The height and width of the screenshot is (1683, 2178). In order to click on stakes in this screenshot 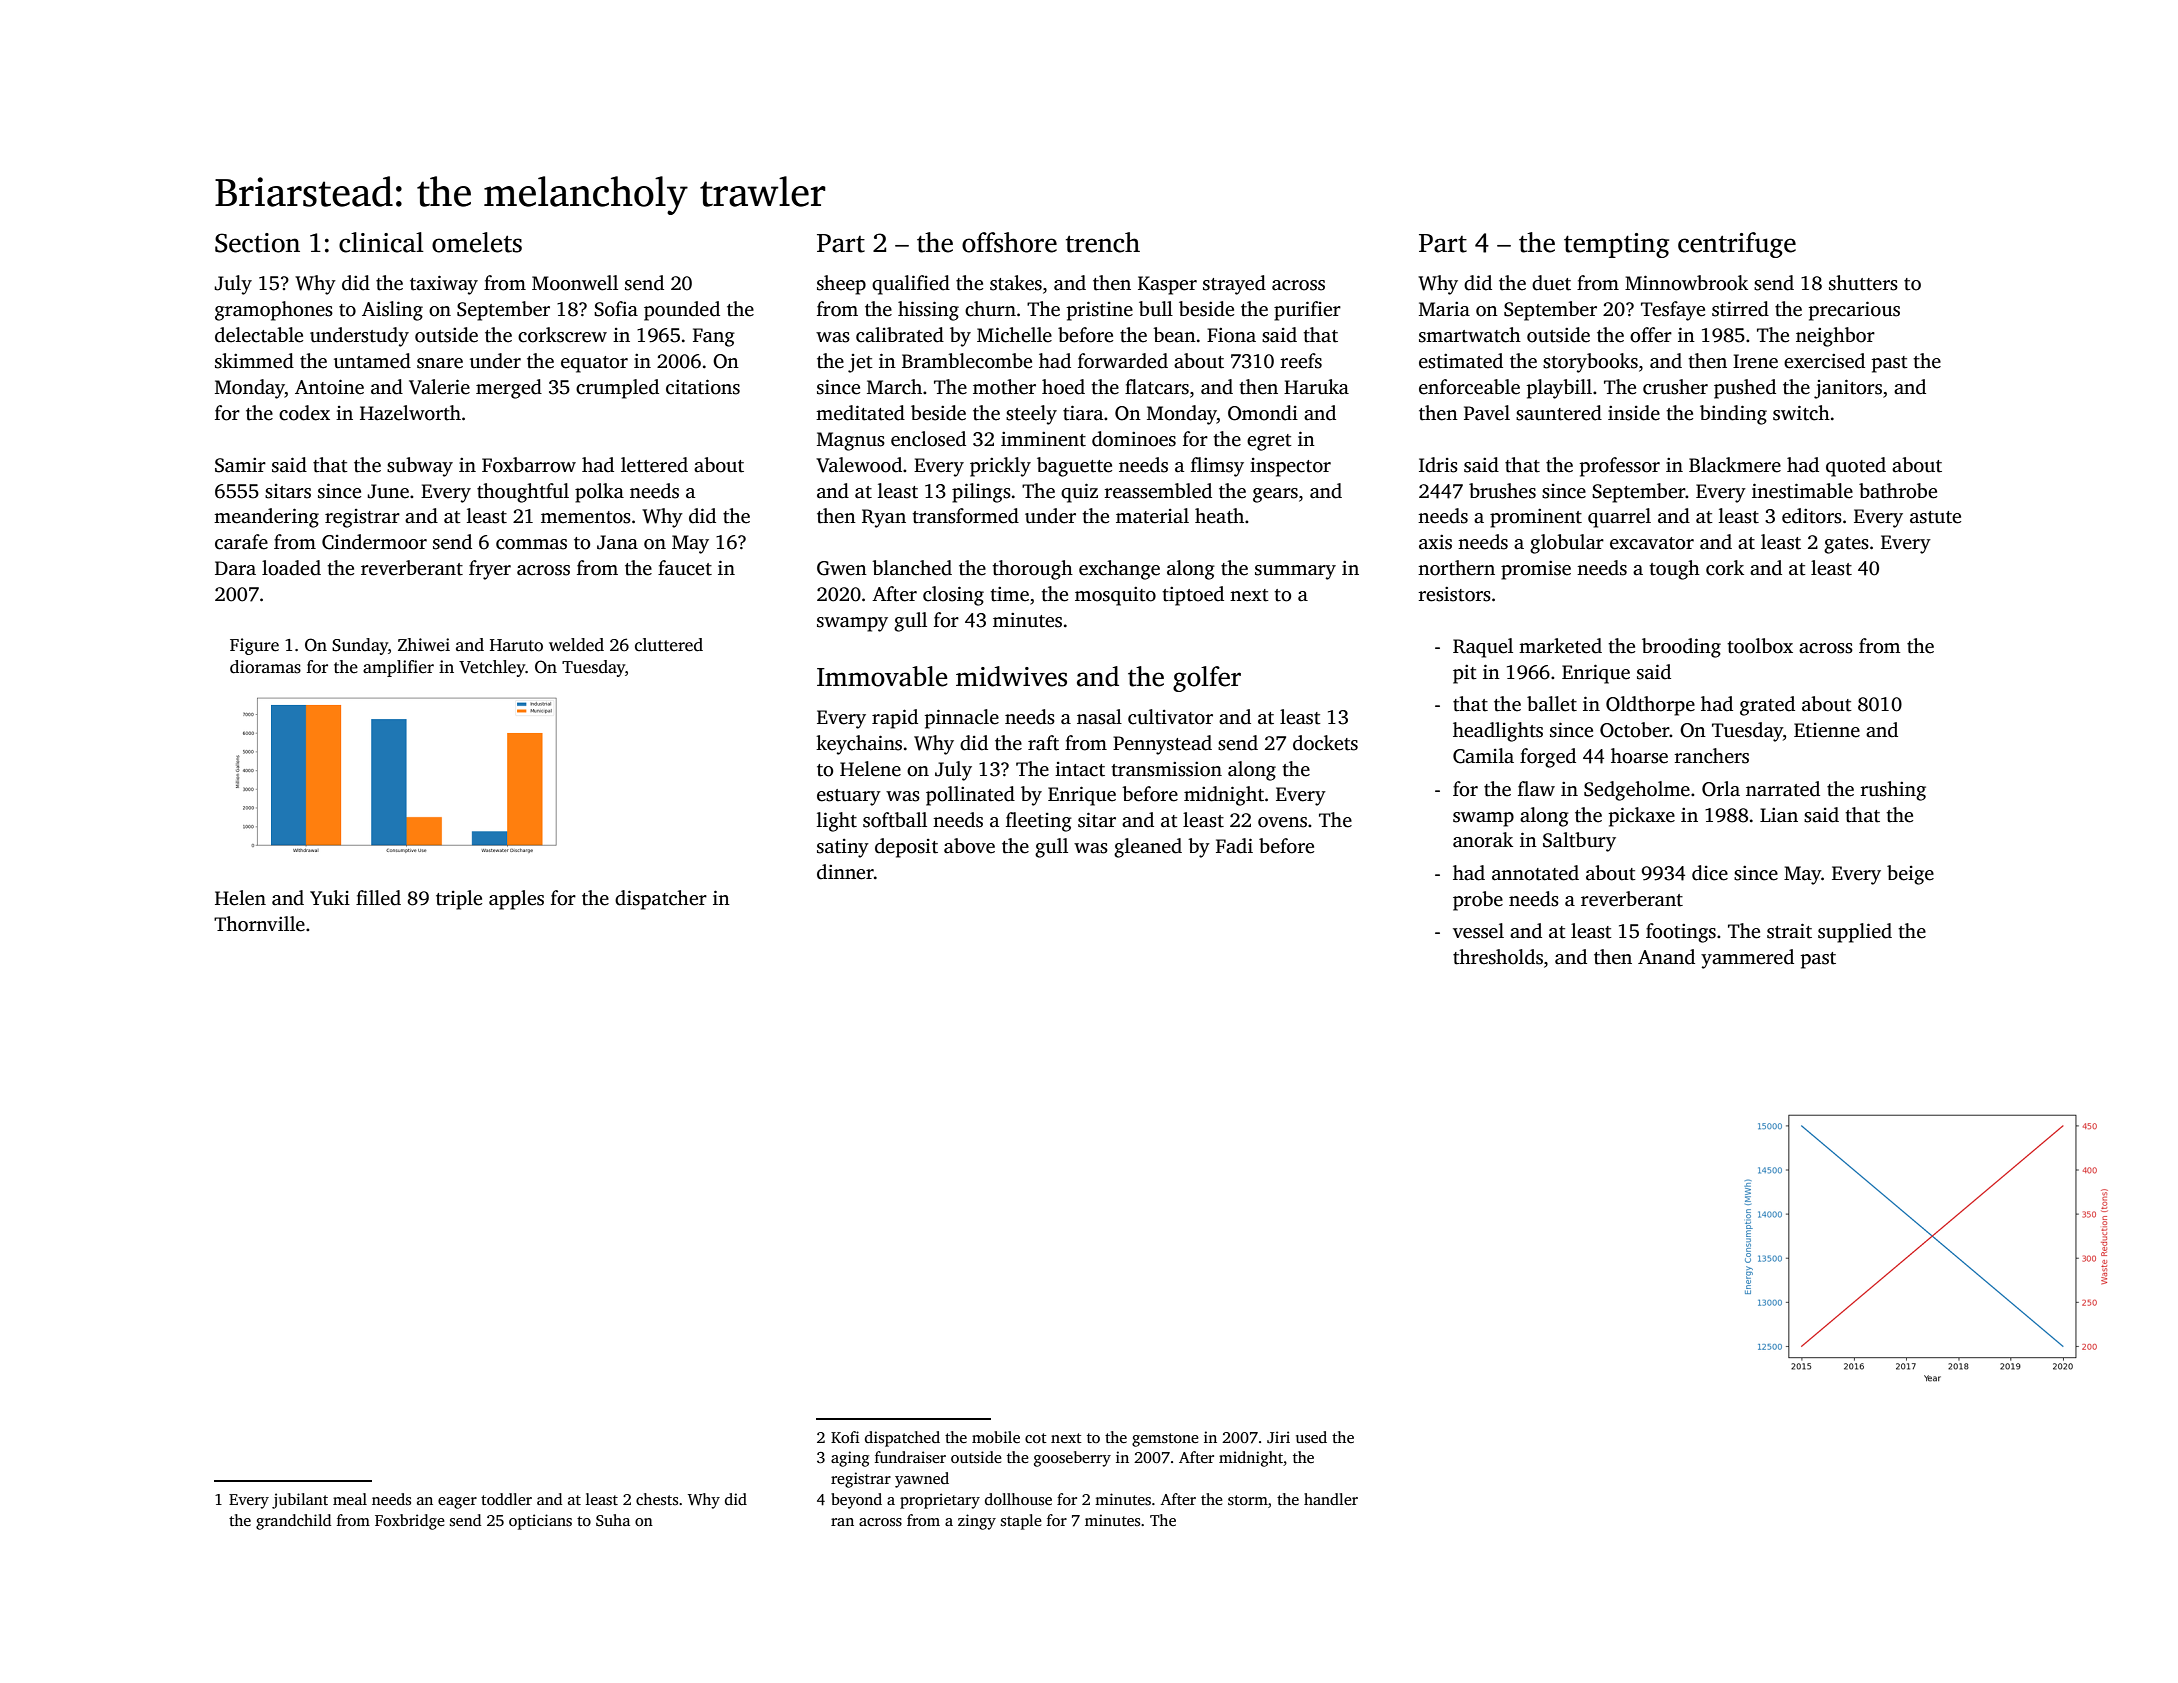, I will do `click(1016, 283)`.
